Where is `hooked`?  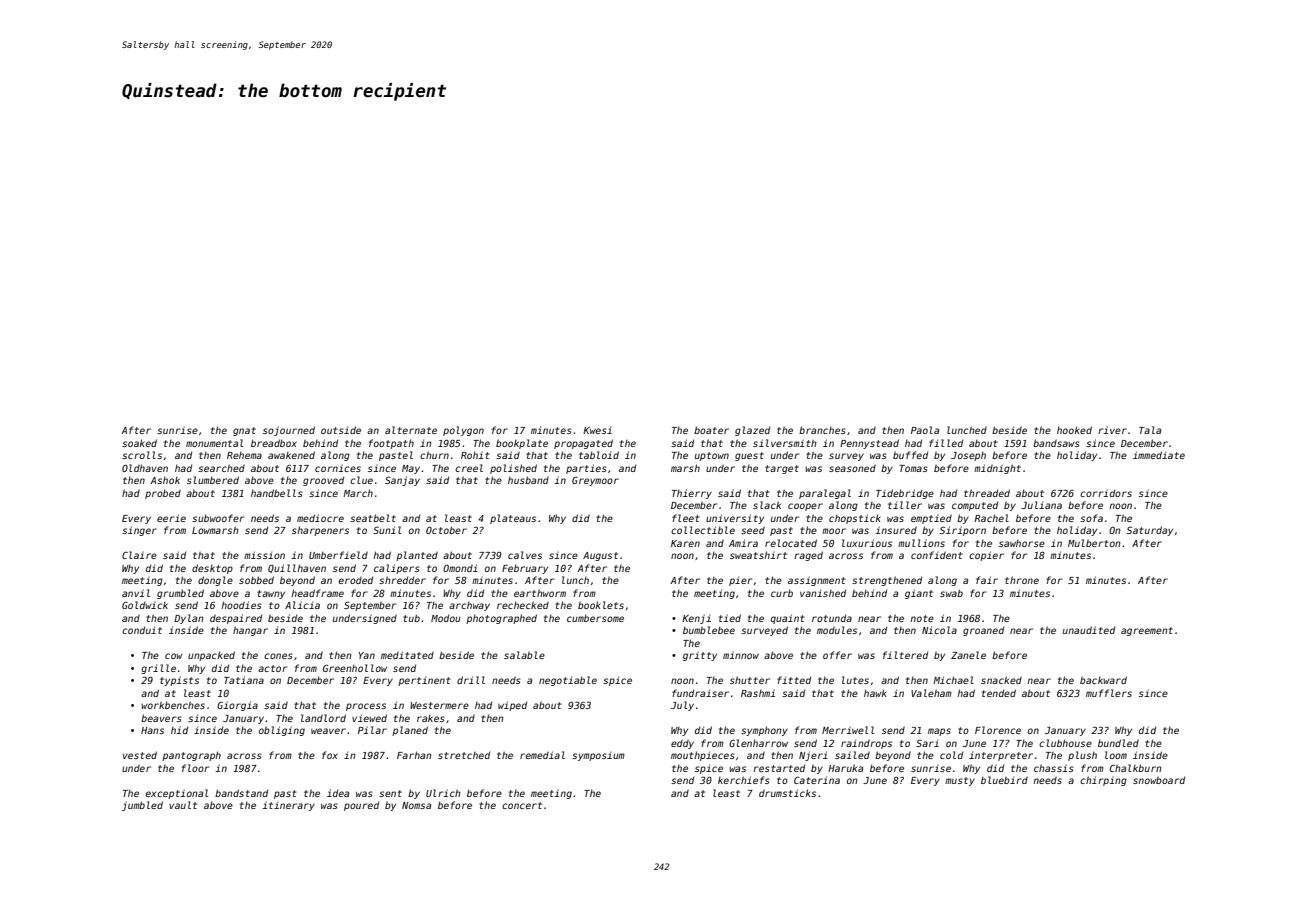
hooked is located at coordinates (1074, 430).
